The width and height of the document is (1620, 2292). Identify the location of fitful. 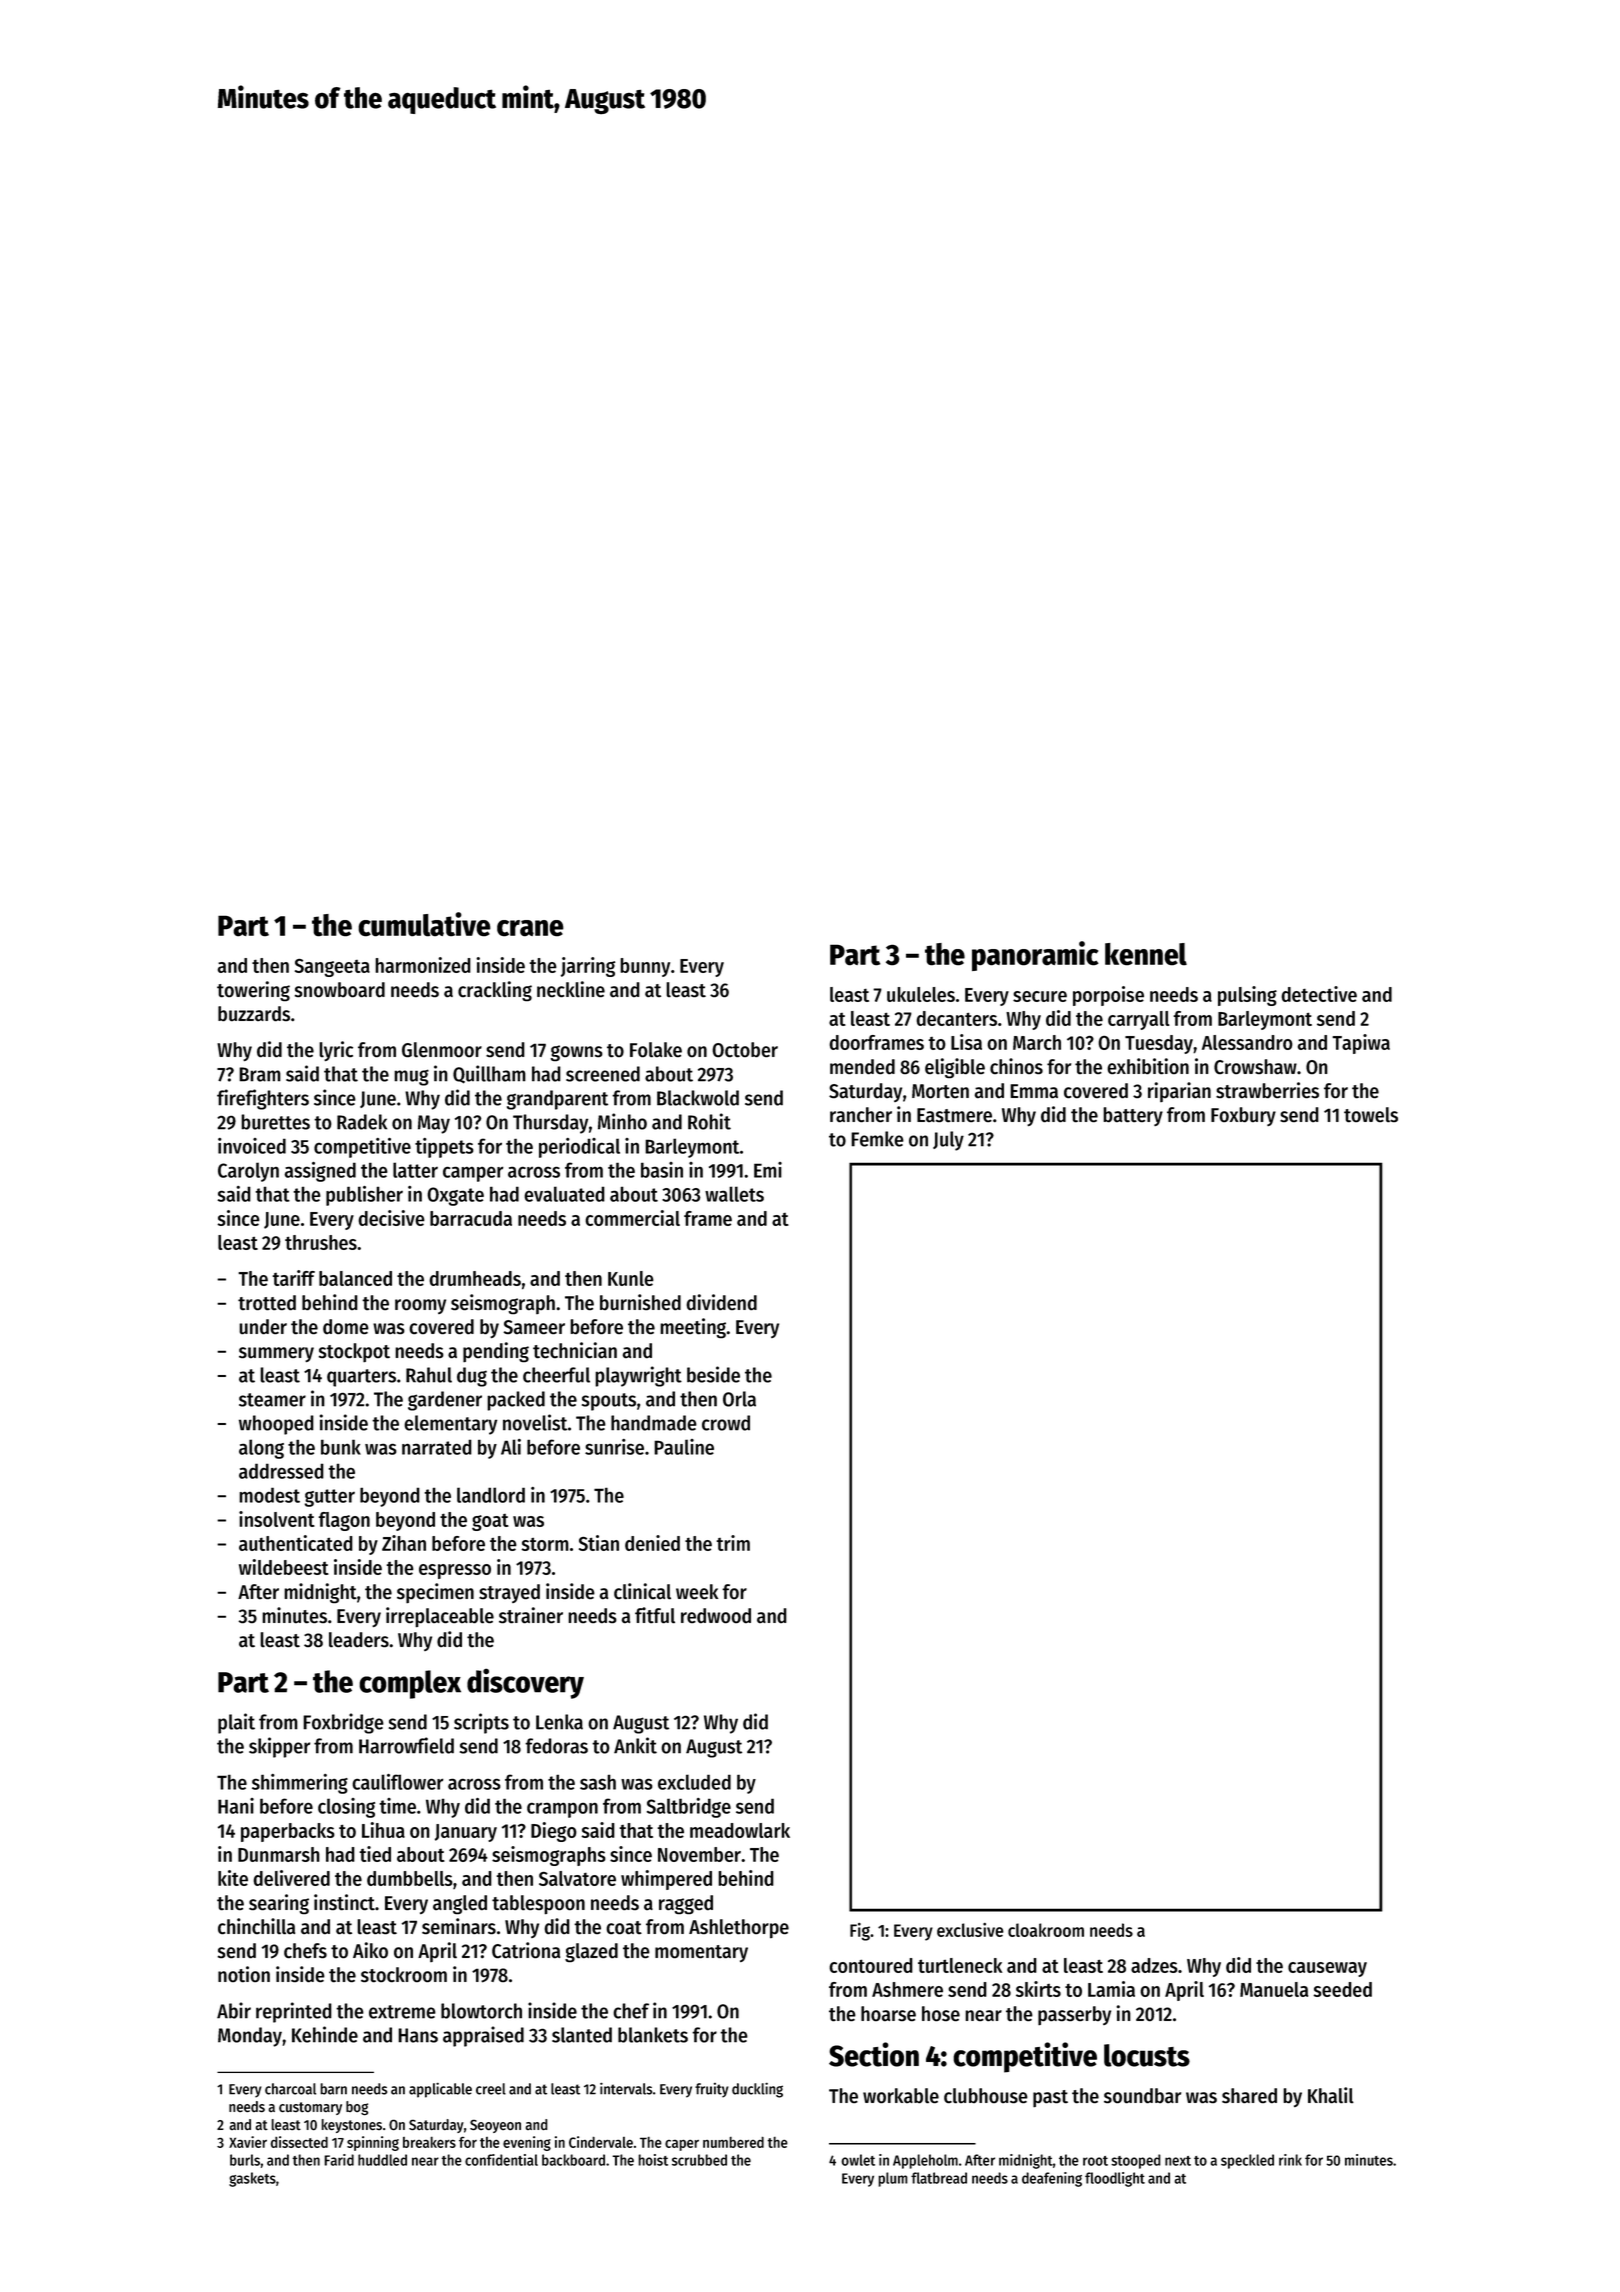
(655, 1615).
